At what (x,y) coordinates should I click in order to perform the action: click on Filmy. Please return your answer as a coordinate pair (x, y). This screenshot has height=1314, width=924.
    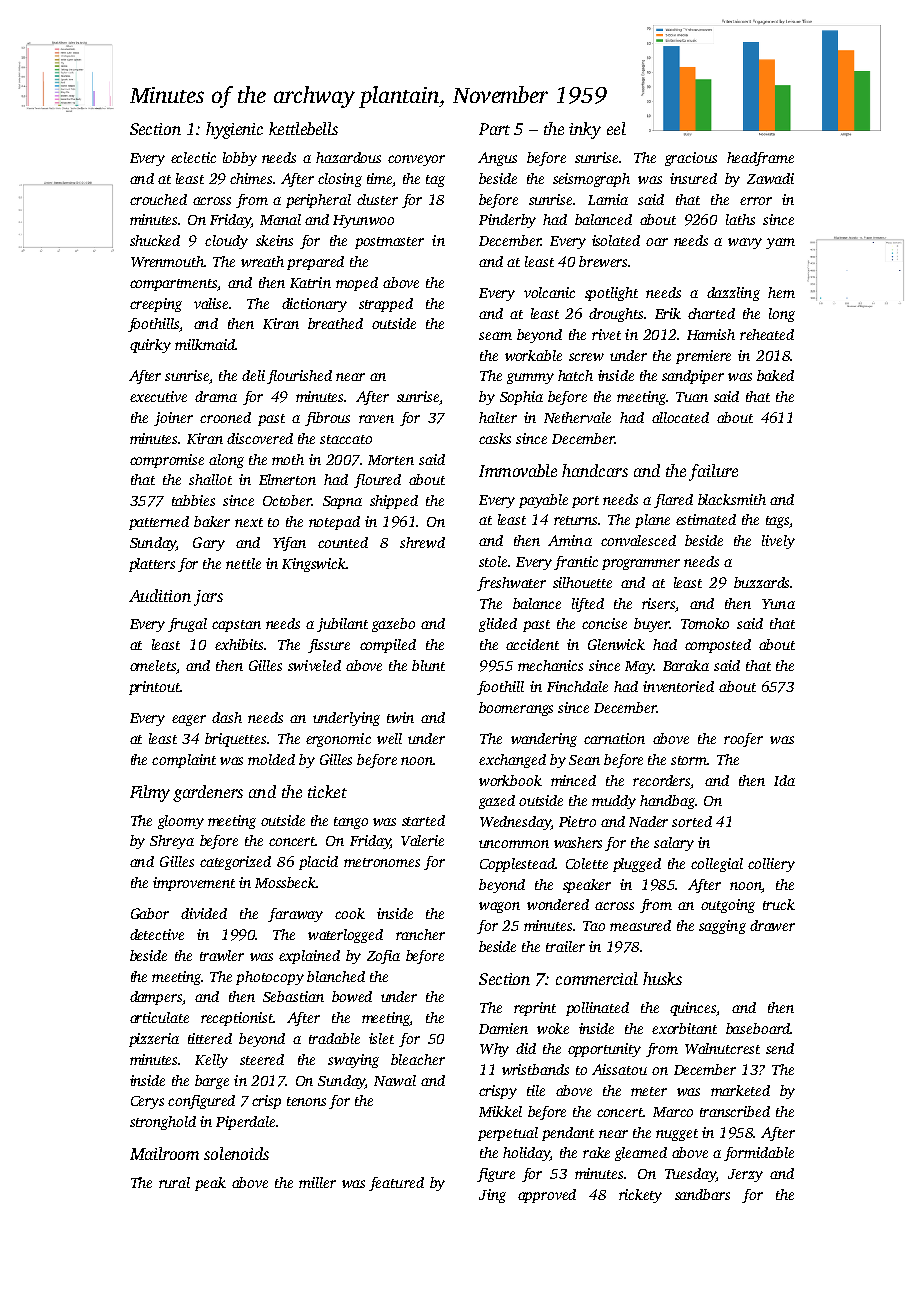
    Looking at the image, I should click on (150, 793).
